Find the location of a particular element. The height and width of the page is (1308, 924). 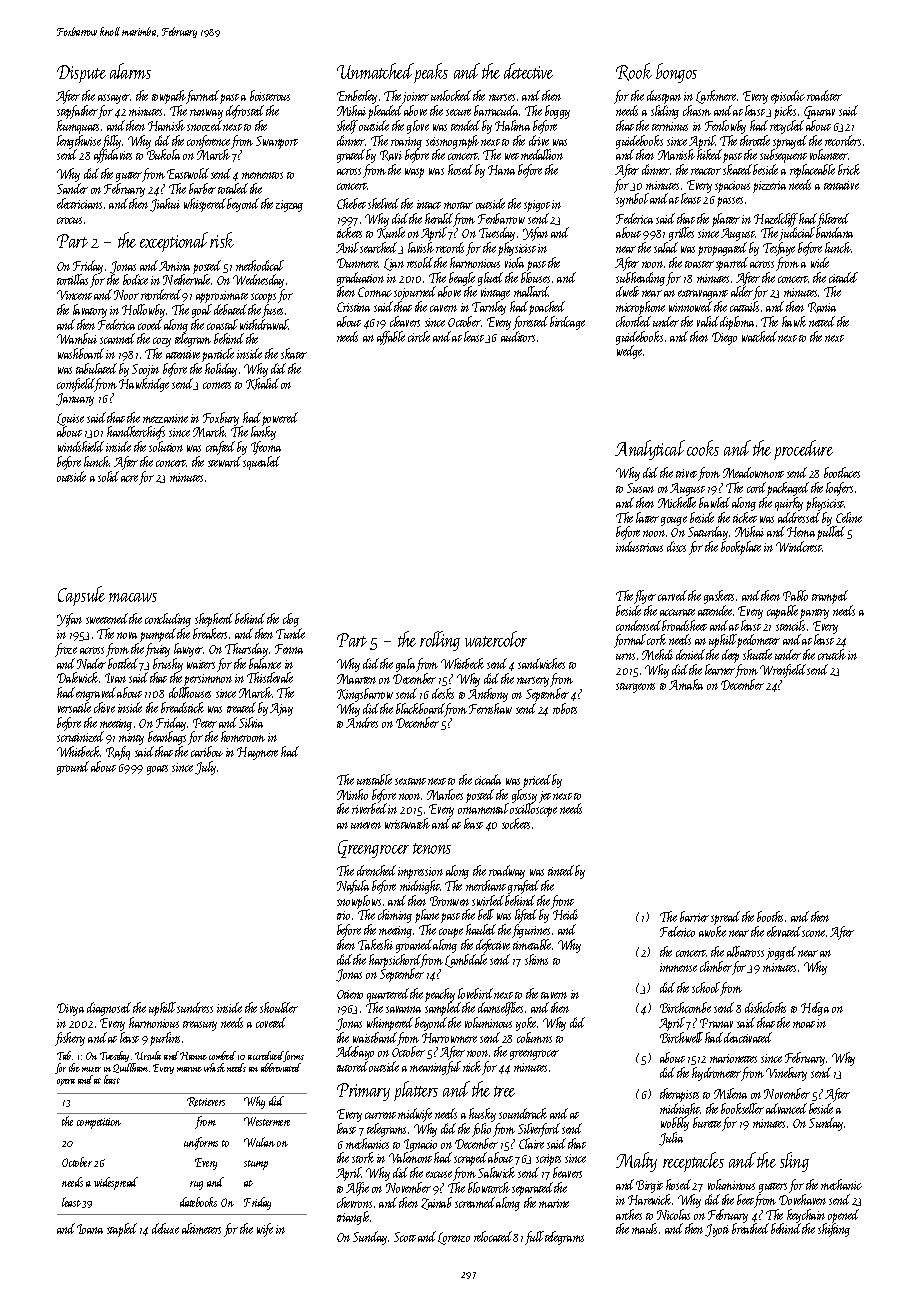

circle is located at coordinates (419, 336).
